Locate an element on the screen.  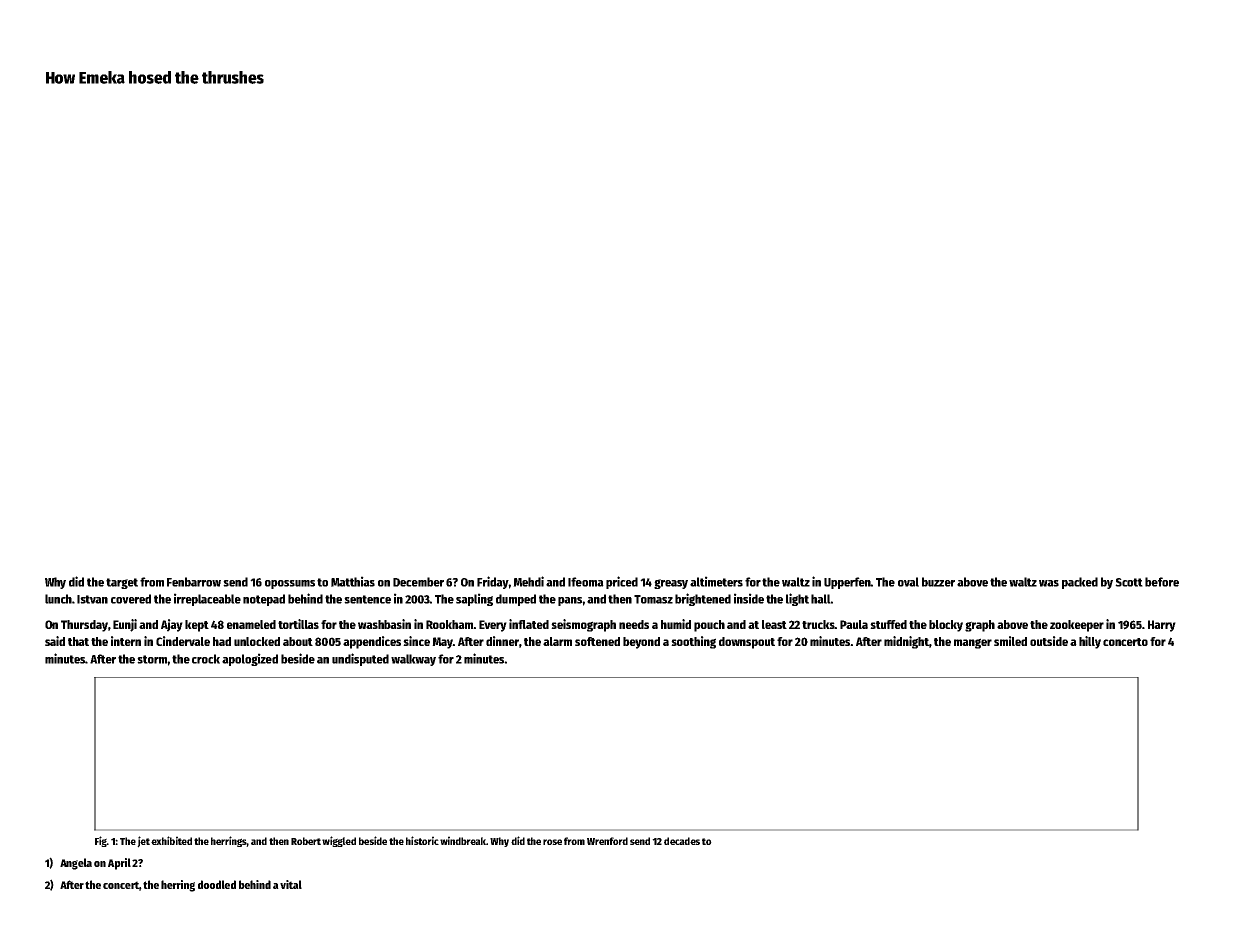
hilly is located at coordinates (1090, 642).
